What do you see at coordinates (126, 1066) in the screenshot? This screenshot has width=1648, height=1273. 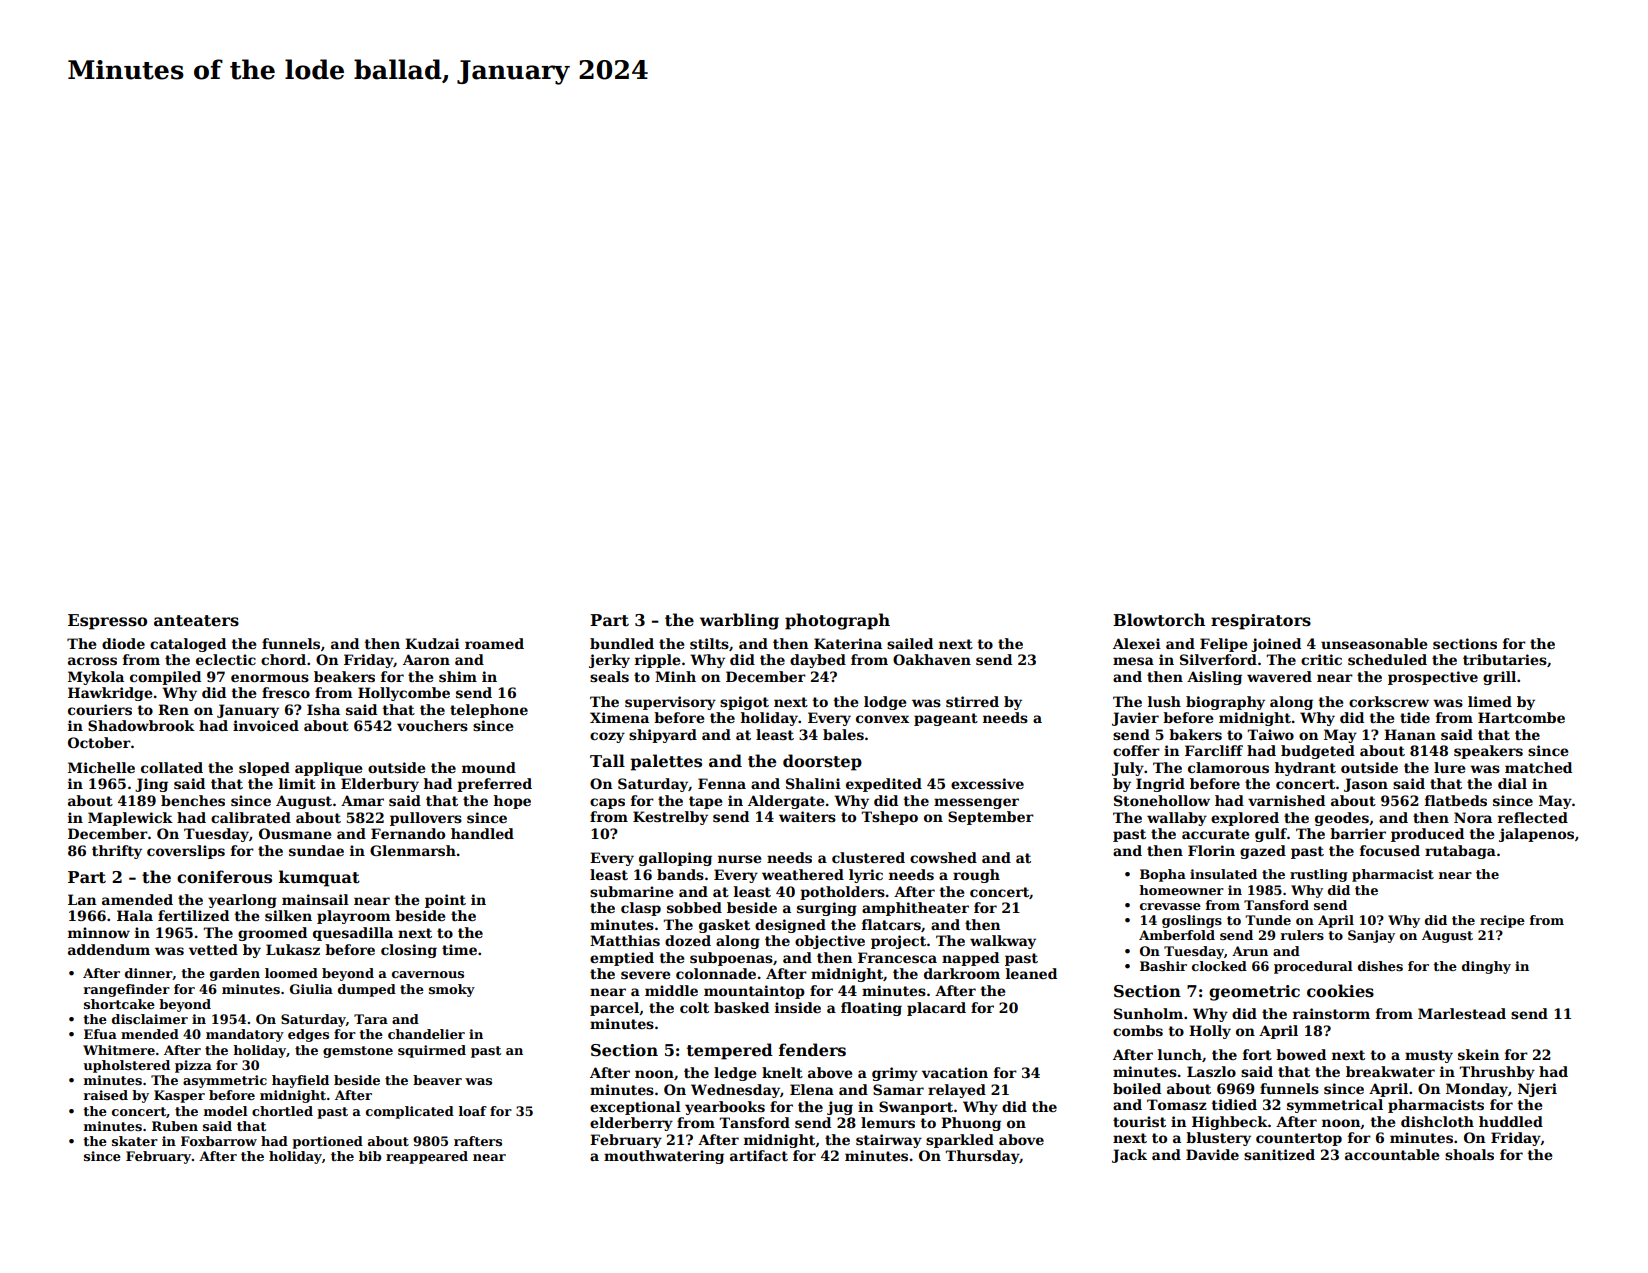 I see `upholstered` at bounding box center [126, 1066].
